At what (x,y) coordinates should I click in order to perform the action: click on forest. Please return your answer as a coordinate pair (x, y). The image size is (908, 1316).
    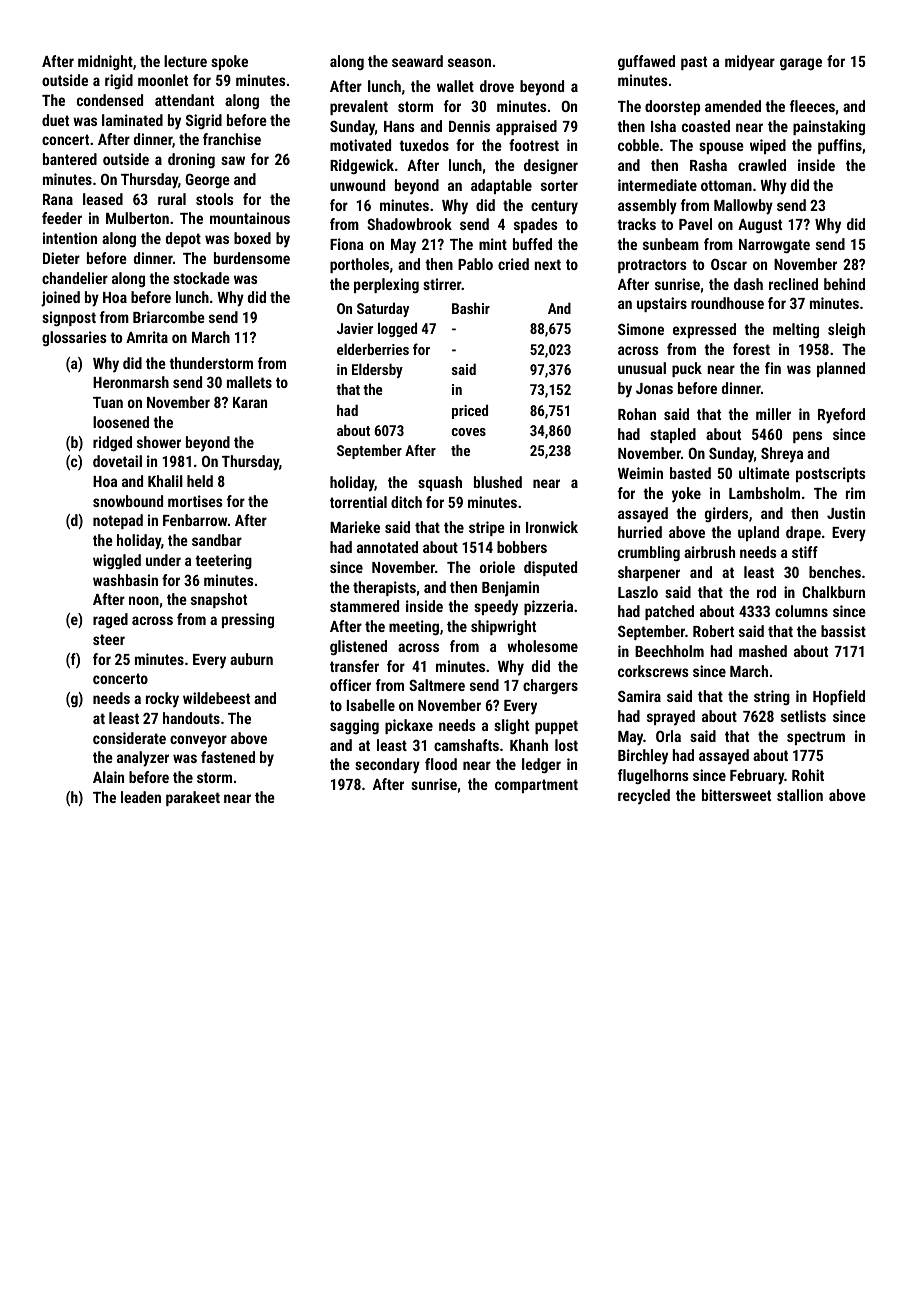
    Looking at the image, I should click on (751, 349).
